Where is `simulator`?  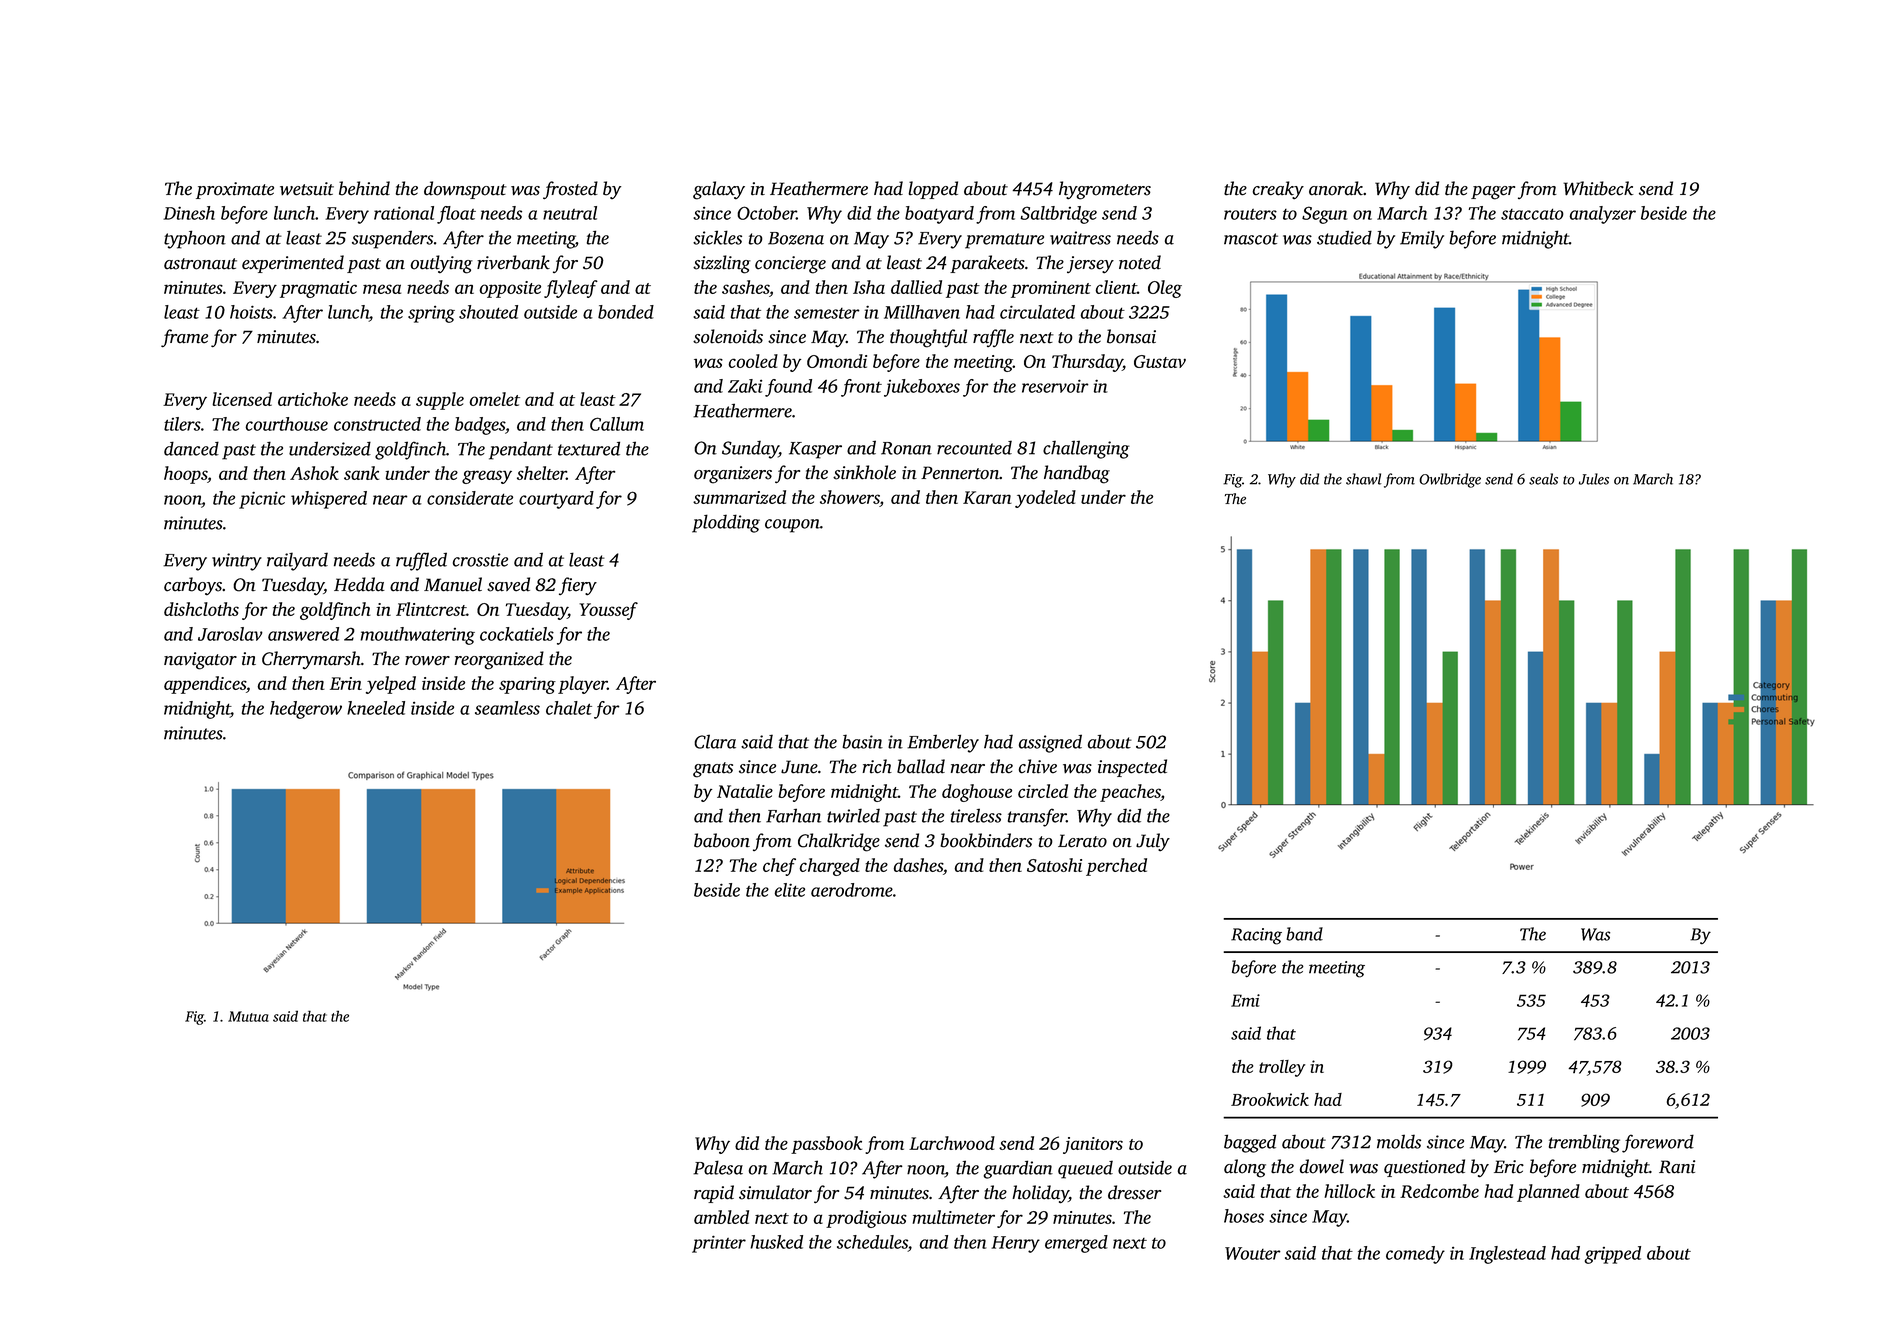
simulator is located at coordinates (775, 1192).
